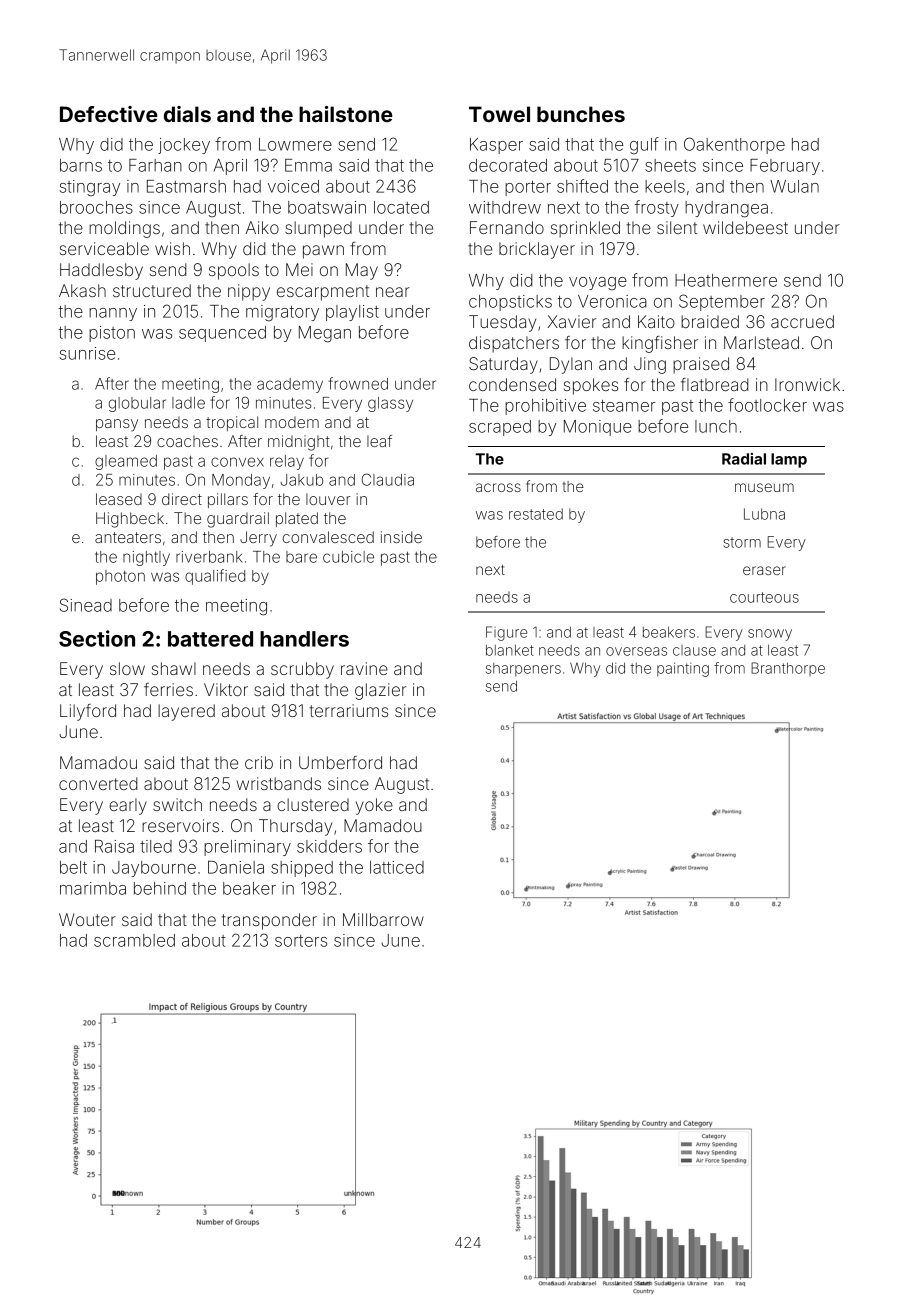 The width and height of the image is (908, 1316). What do you see at coordinates (536, 514) in the image?
I see `restated` at bounding box center [536, 514].
